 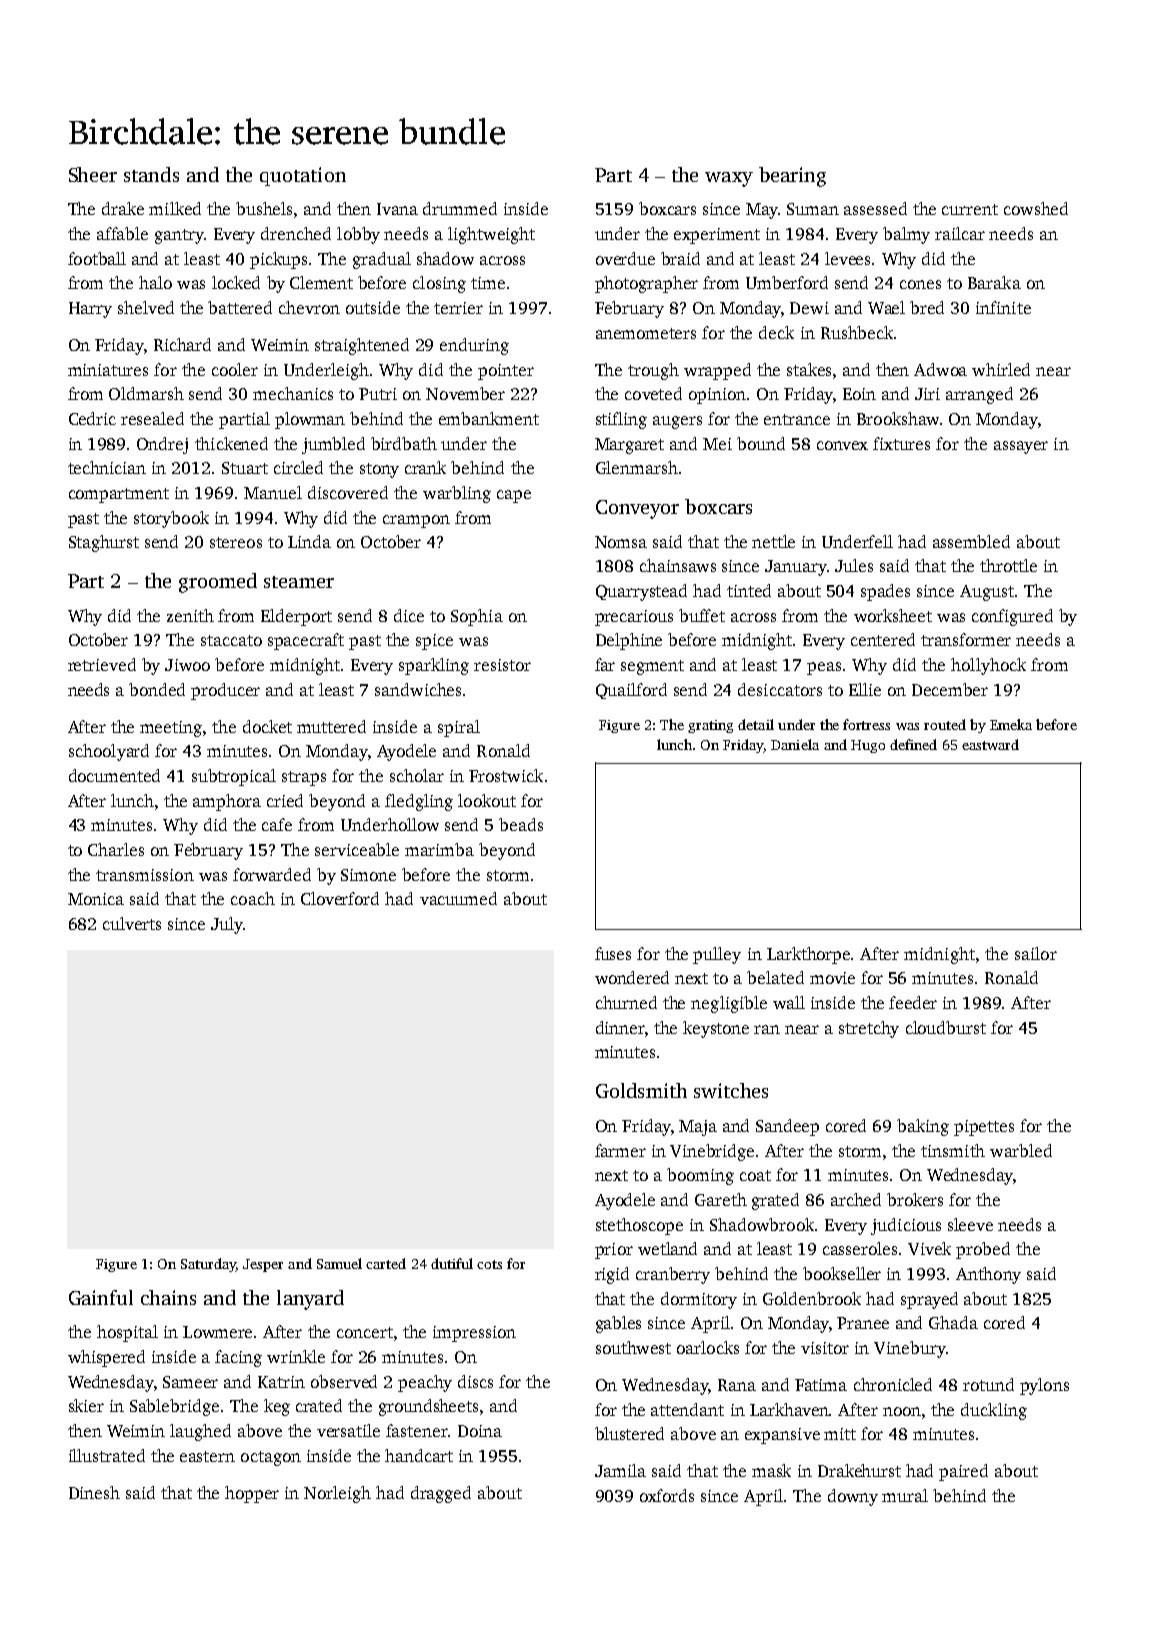 What do you see at coordinates (252, 1494) in the page?
I see `hopper` at bounding box center [252, 1494].
